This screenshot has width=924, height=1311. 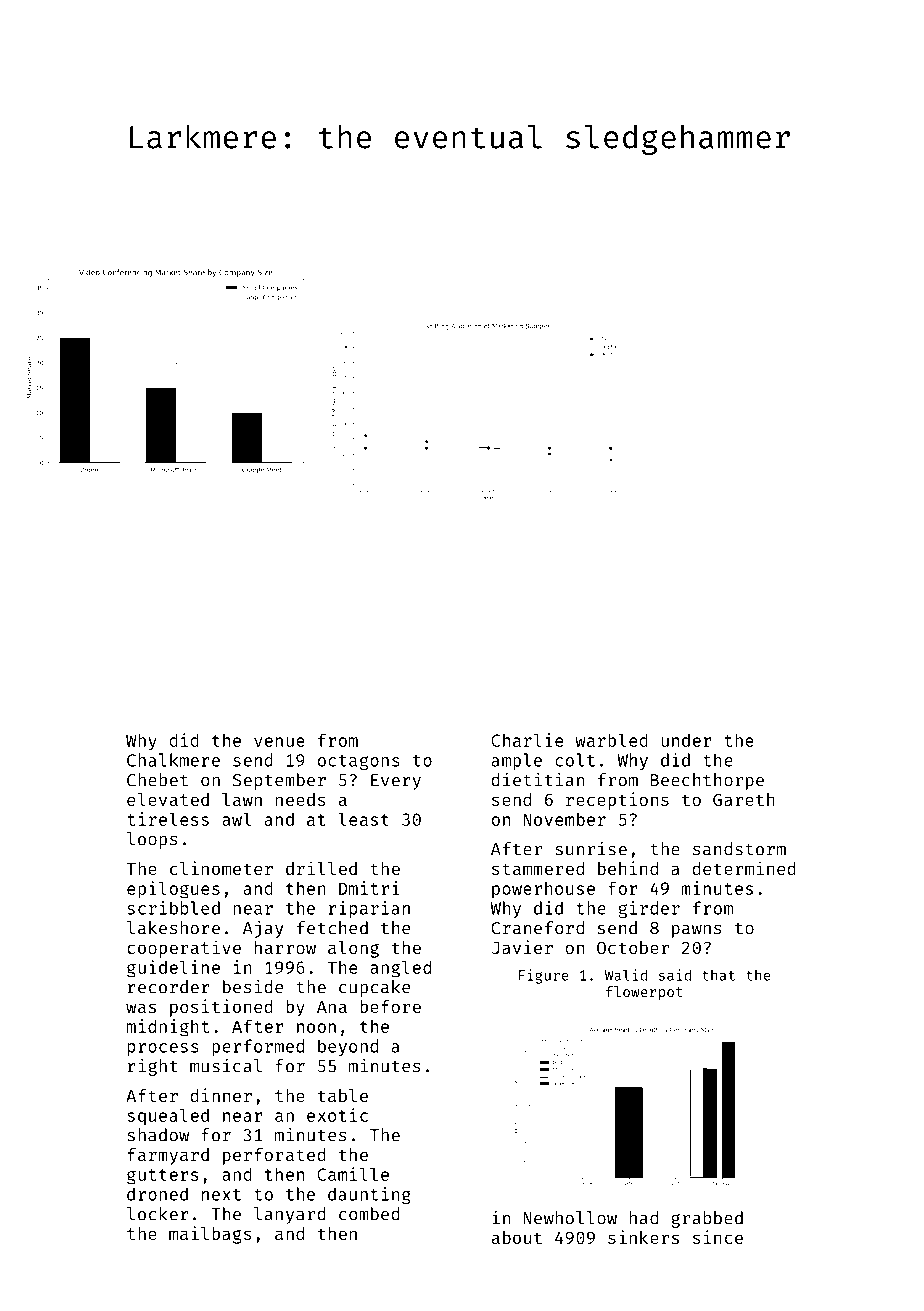 I want to click on locker, so click(x=158, y=1214).
